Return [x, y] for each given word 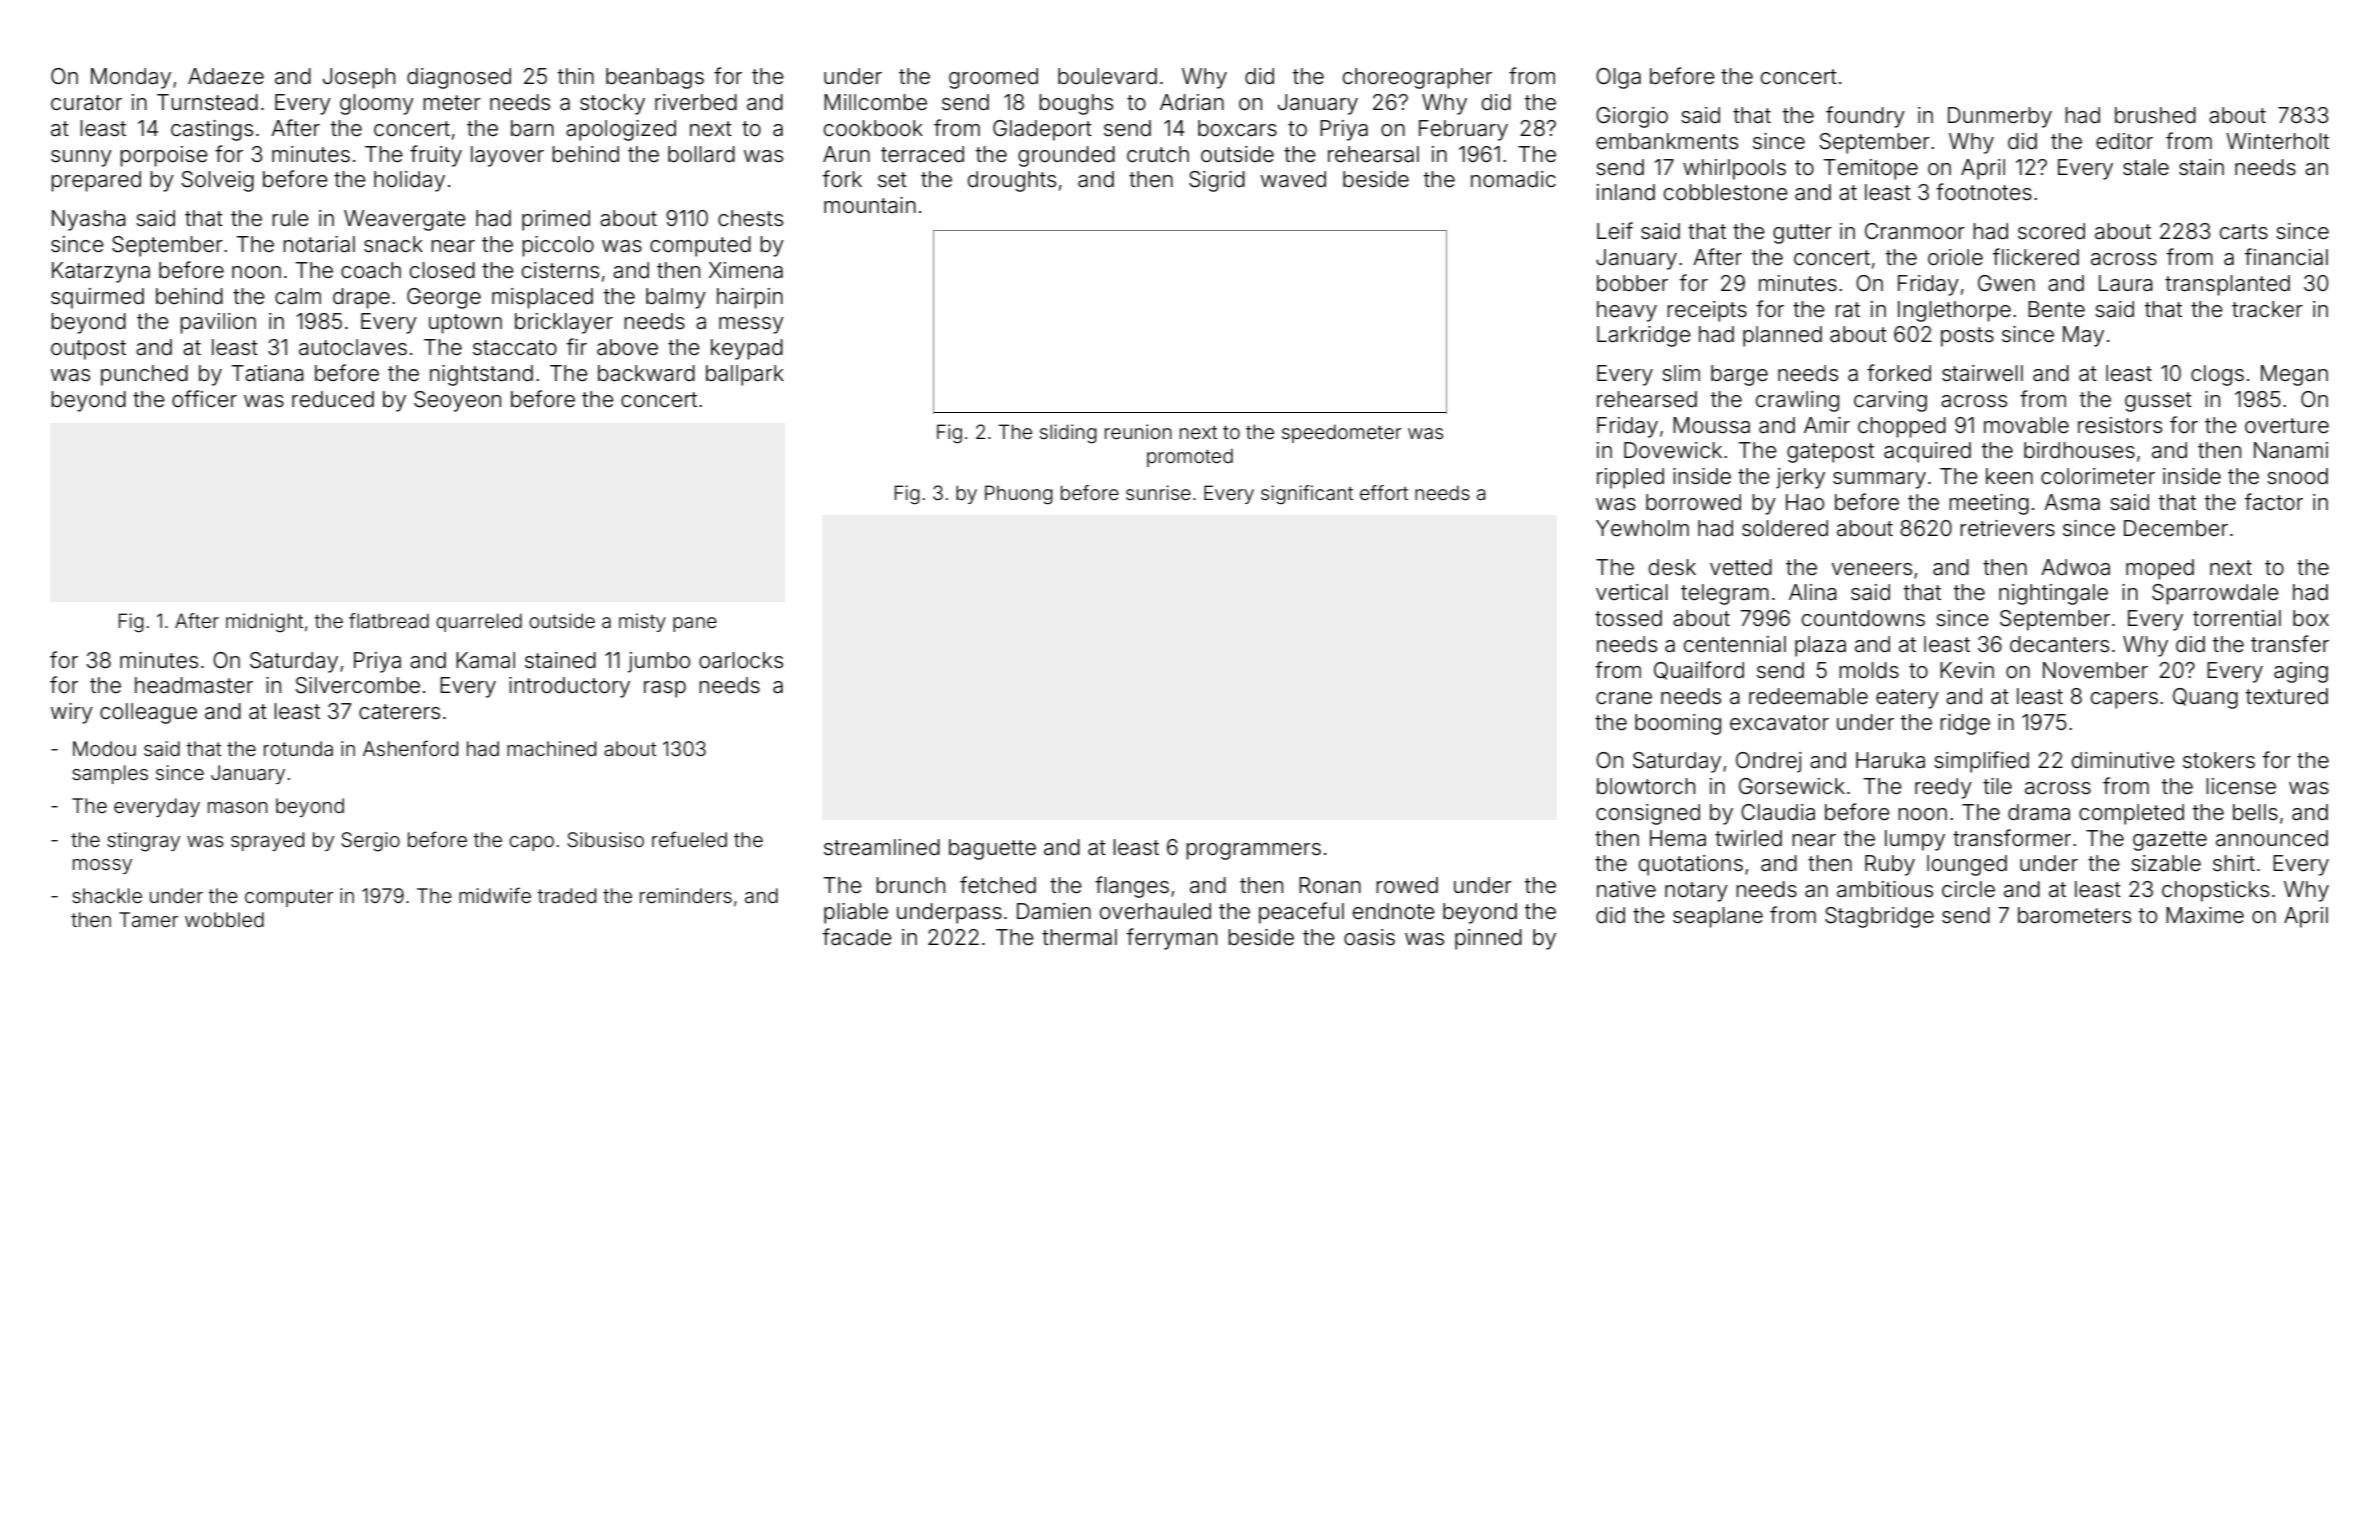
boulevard [1107, 76]
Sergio [370, 842]
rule [290, 218]
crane [1624, 698]
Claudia [1778, 812]
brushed [2155, 115]
